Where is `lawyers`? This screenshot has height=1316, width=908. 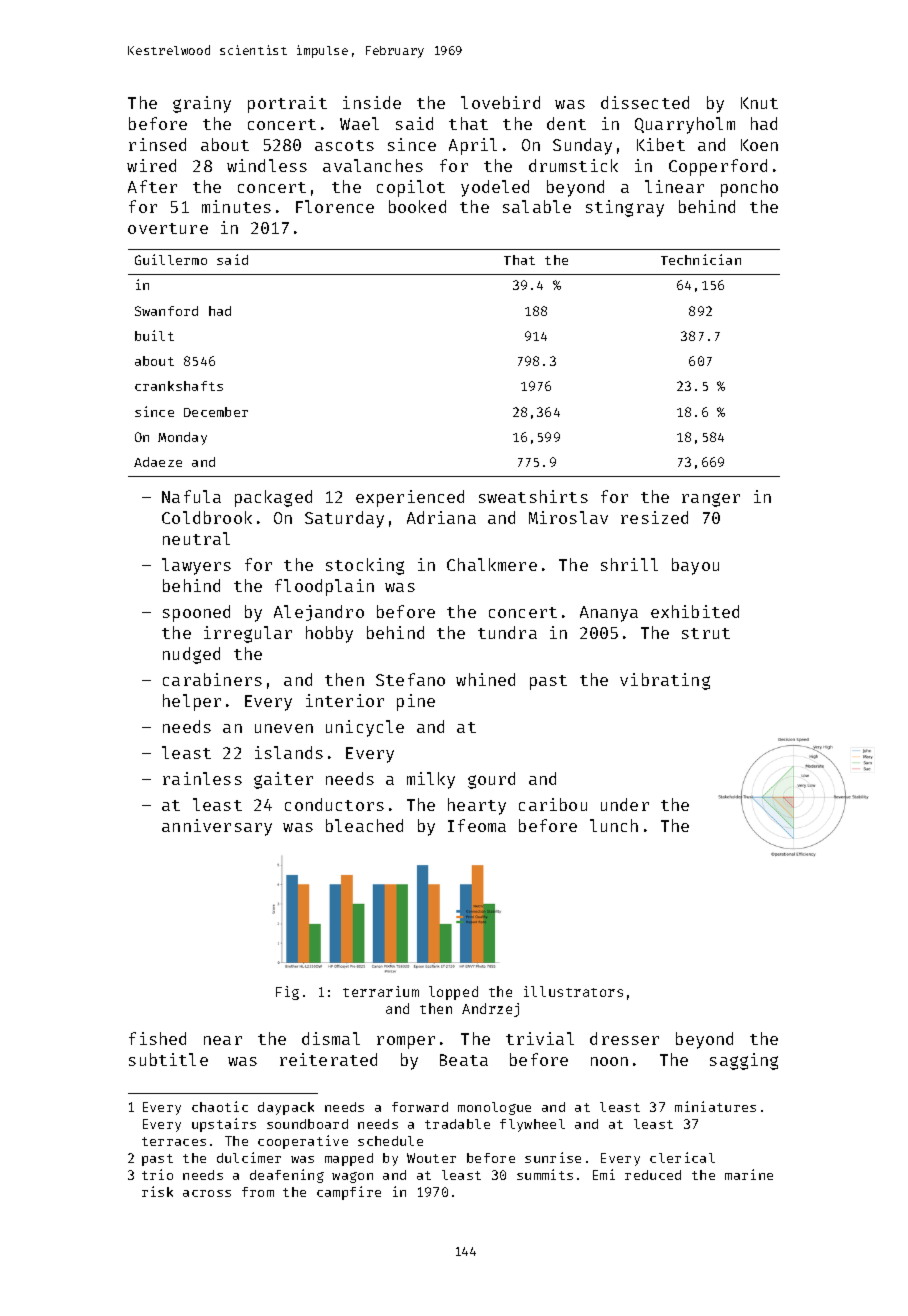
lawyers is located at coordinates (196, 566).
